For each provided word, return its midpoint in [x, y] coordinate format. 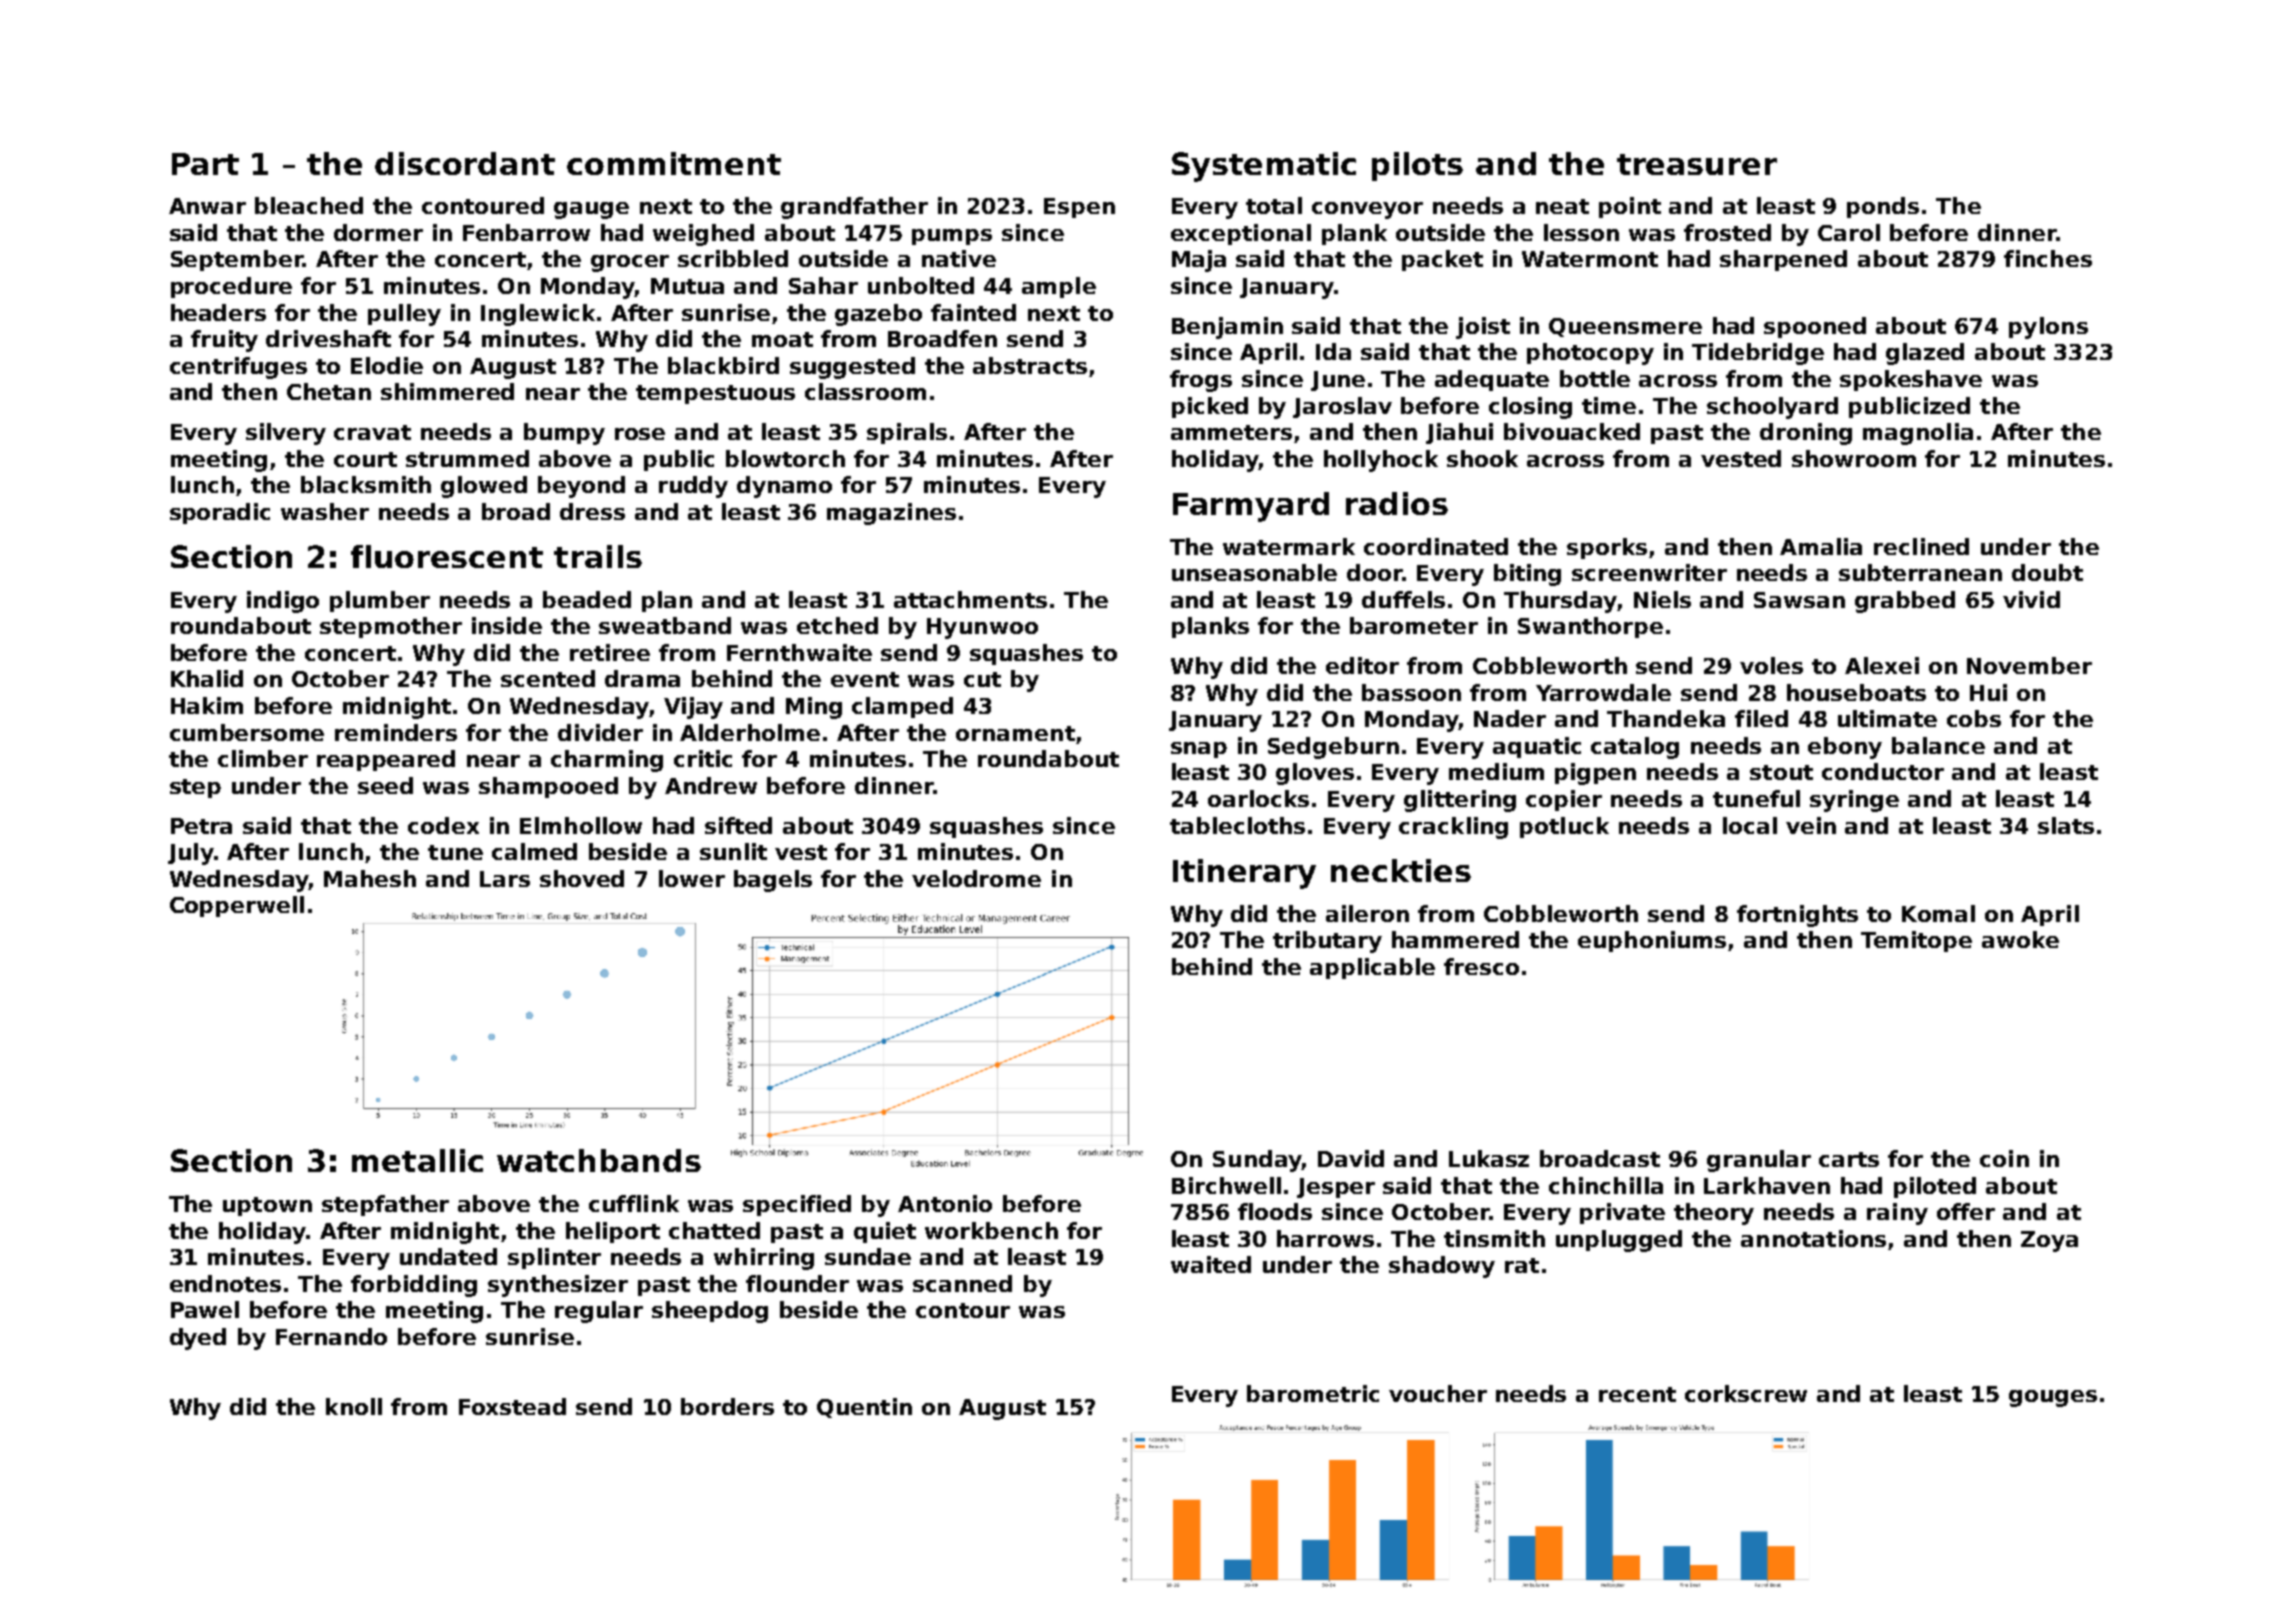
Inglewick [538, 315]
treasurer [1697, 164]
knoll [354, 1406]
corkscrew [1746, 1393]
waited [1211, 1264]
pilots [1417, 166]
